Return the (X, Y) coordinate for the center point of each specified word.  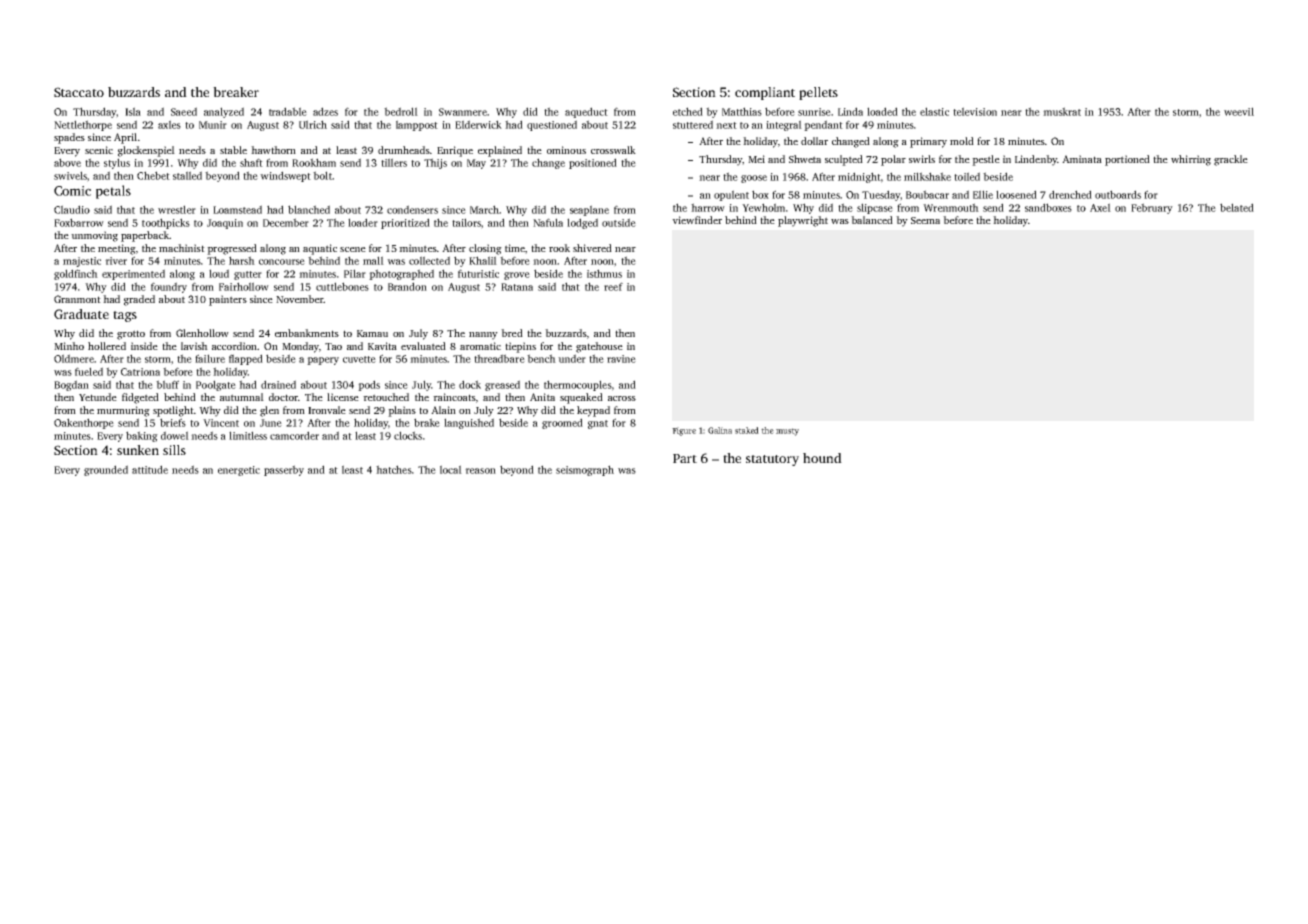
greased (502, 385)
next (726, 125)
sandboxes (1048, 207)
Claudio (72, 209)
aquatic (320, 249)
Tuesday (881, 195)
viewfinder (697, 220)
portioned (1127, 160)
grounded (106, 470)
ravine (621, 359)
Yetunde (98, 397)
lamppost (417, 125)
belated (1237, 207)
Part (685, 458)
